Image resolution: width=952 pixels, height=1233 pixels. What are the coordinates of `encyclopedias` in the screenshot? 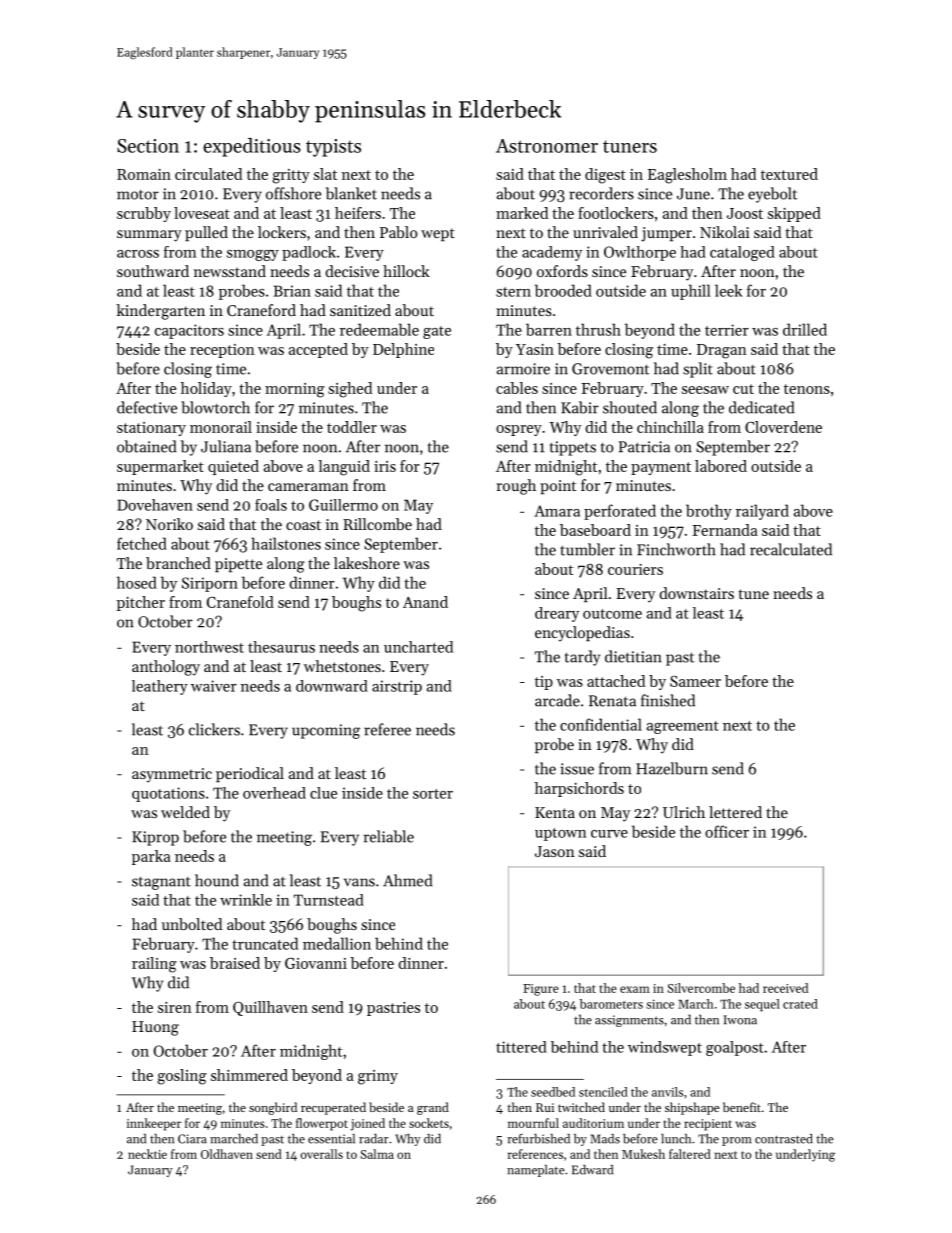 It's located at (582, 634).
